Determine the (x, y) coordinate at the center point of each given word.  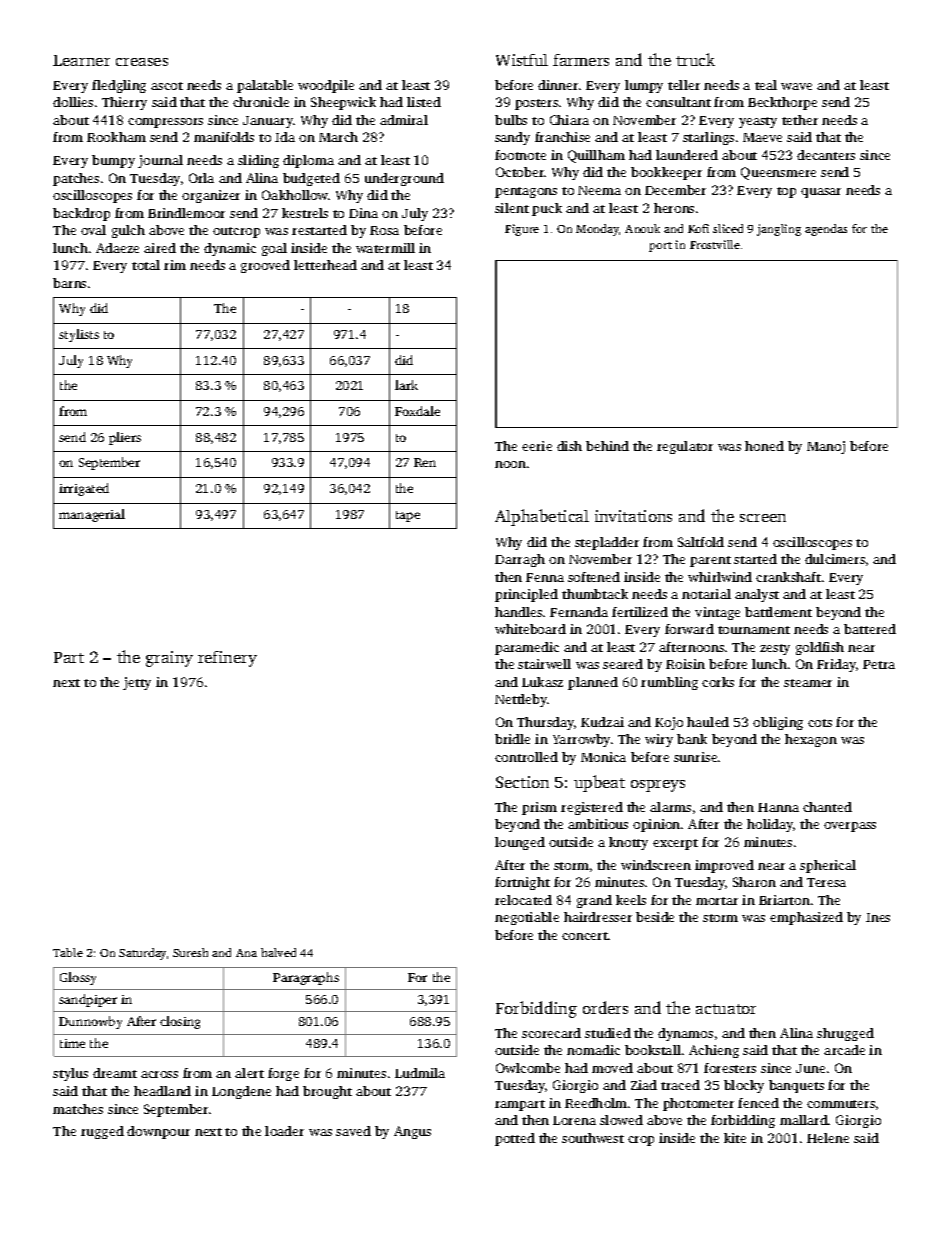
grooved (265, 266)
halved (278, 952)
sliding (258, 161)
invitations (633, 516)
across (159, 1074)
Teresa (826, 882)
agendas (826, 230)
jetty (137, 683)
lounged (520, 843)
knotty (628, 843)
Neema (599, 190)
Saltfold (701, 542)
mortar (717, 901)
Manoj (826, 447)
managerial (92, 515)
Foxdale (417, 411)
